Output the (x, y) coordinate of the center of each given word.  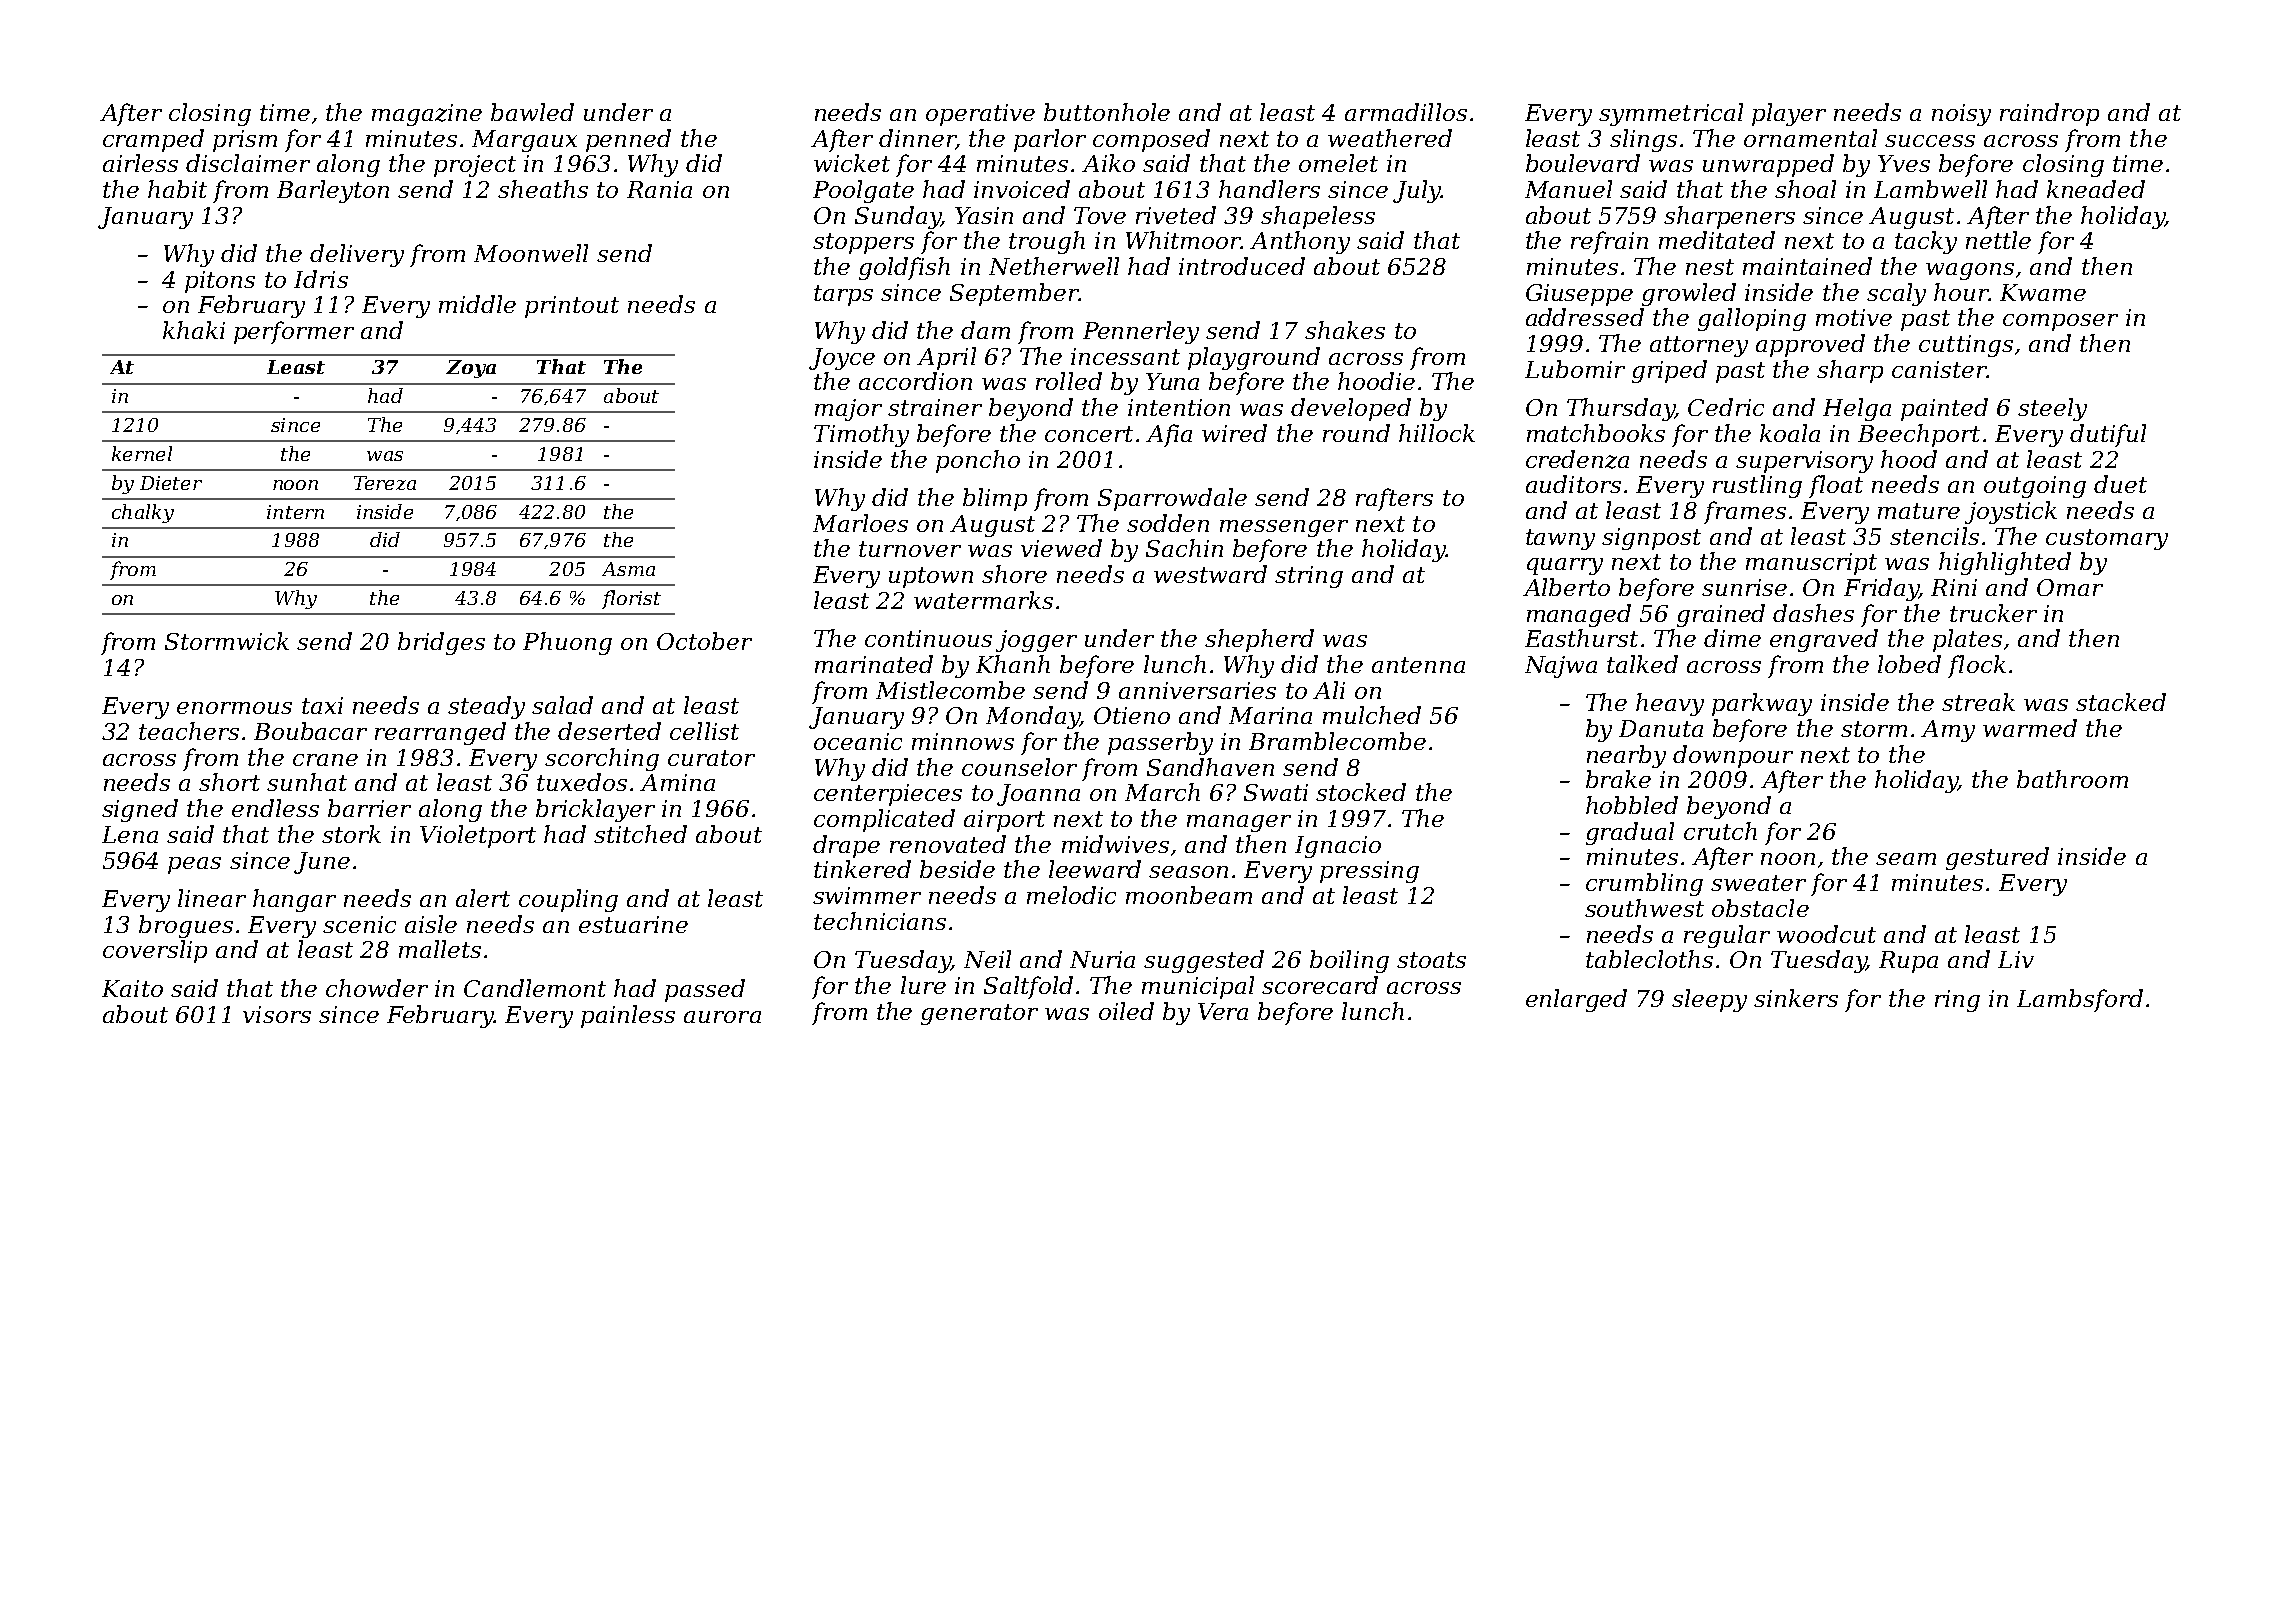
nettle (1998, 240)
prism (245, 141)
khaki (194, 330)
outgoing (2035, 487)
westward (1210, 574)
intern (295, 512)
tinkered (862, 869)
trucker (1993, 613)
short (229, 782)
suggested (1204, 961)
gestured (1997, 858)
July (1417, 191)
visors (277, 1014)
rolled (1069, 381)
